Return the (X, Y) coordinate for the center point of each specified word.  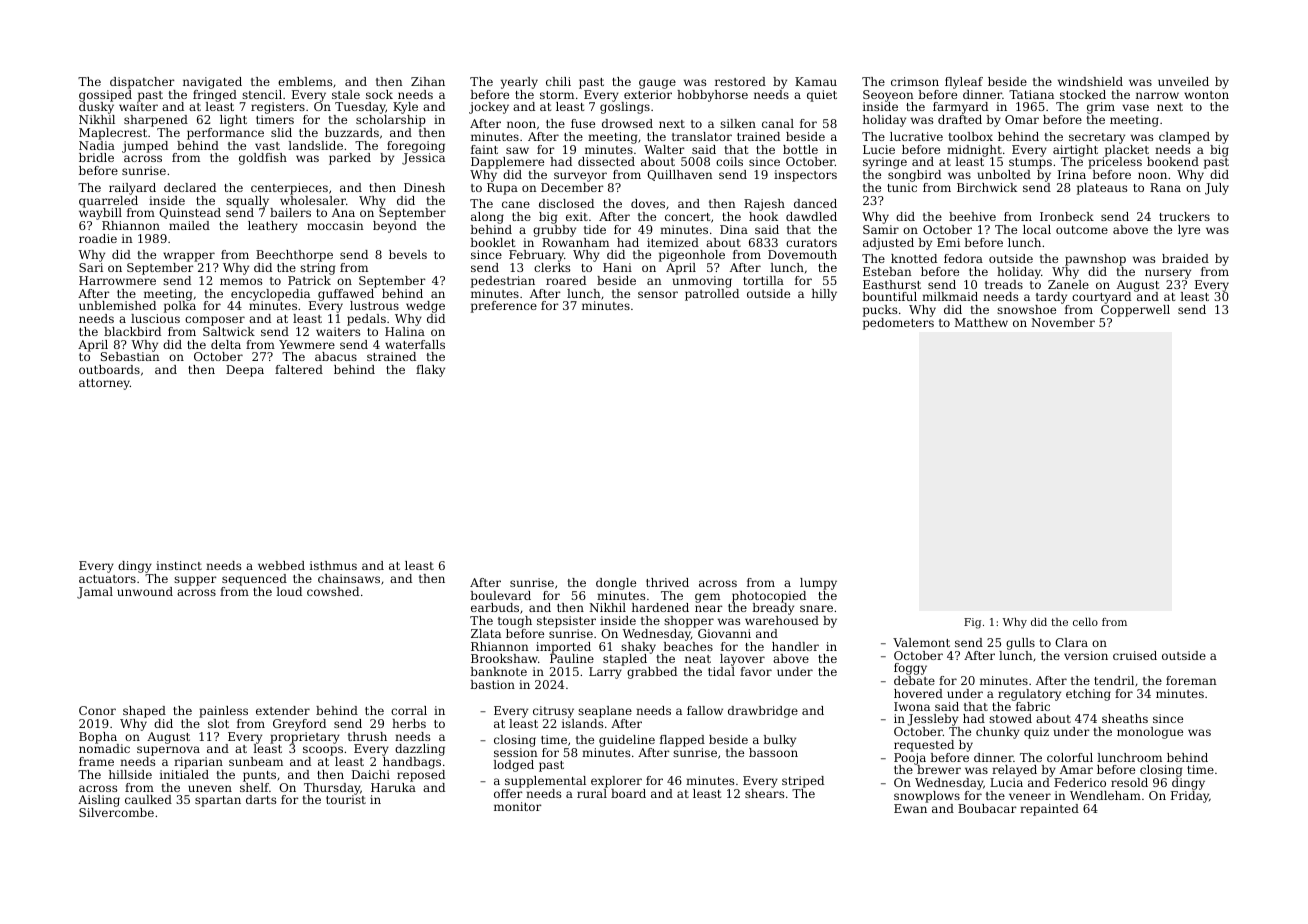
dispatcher (142, 83)
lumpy (818, 584)
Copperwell (1135, 311)
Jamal (95, 593)
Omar (1022, 119)
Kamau (816, 81)
